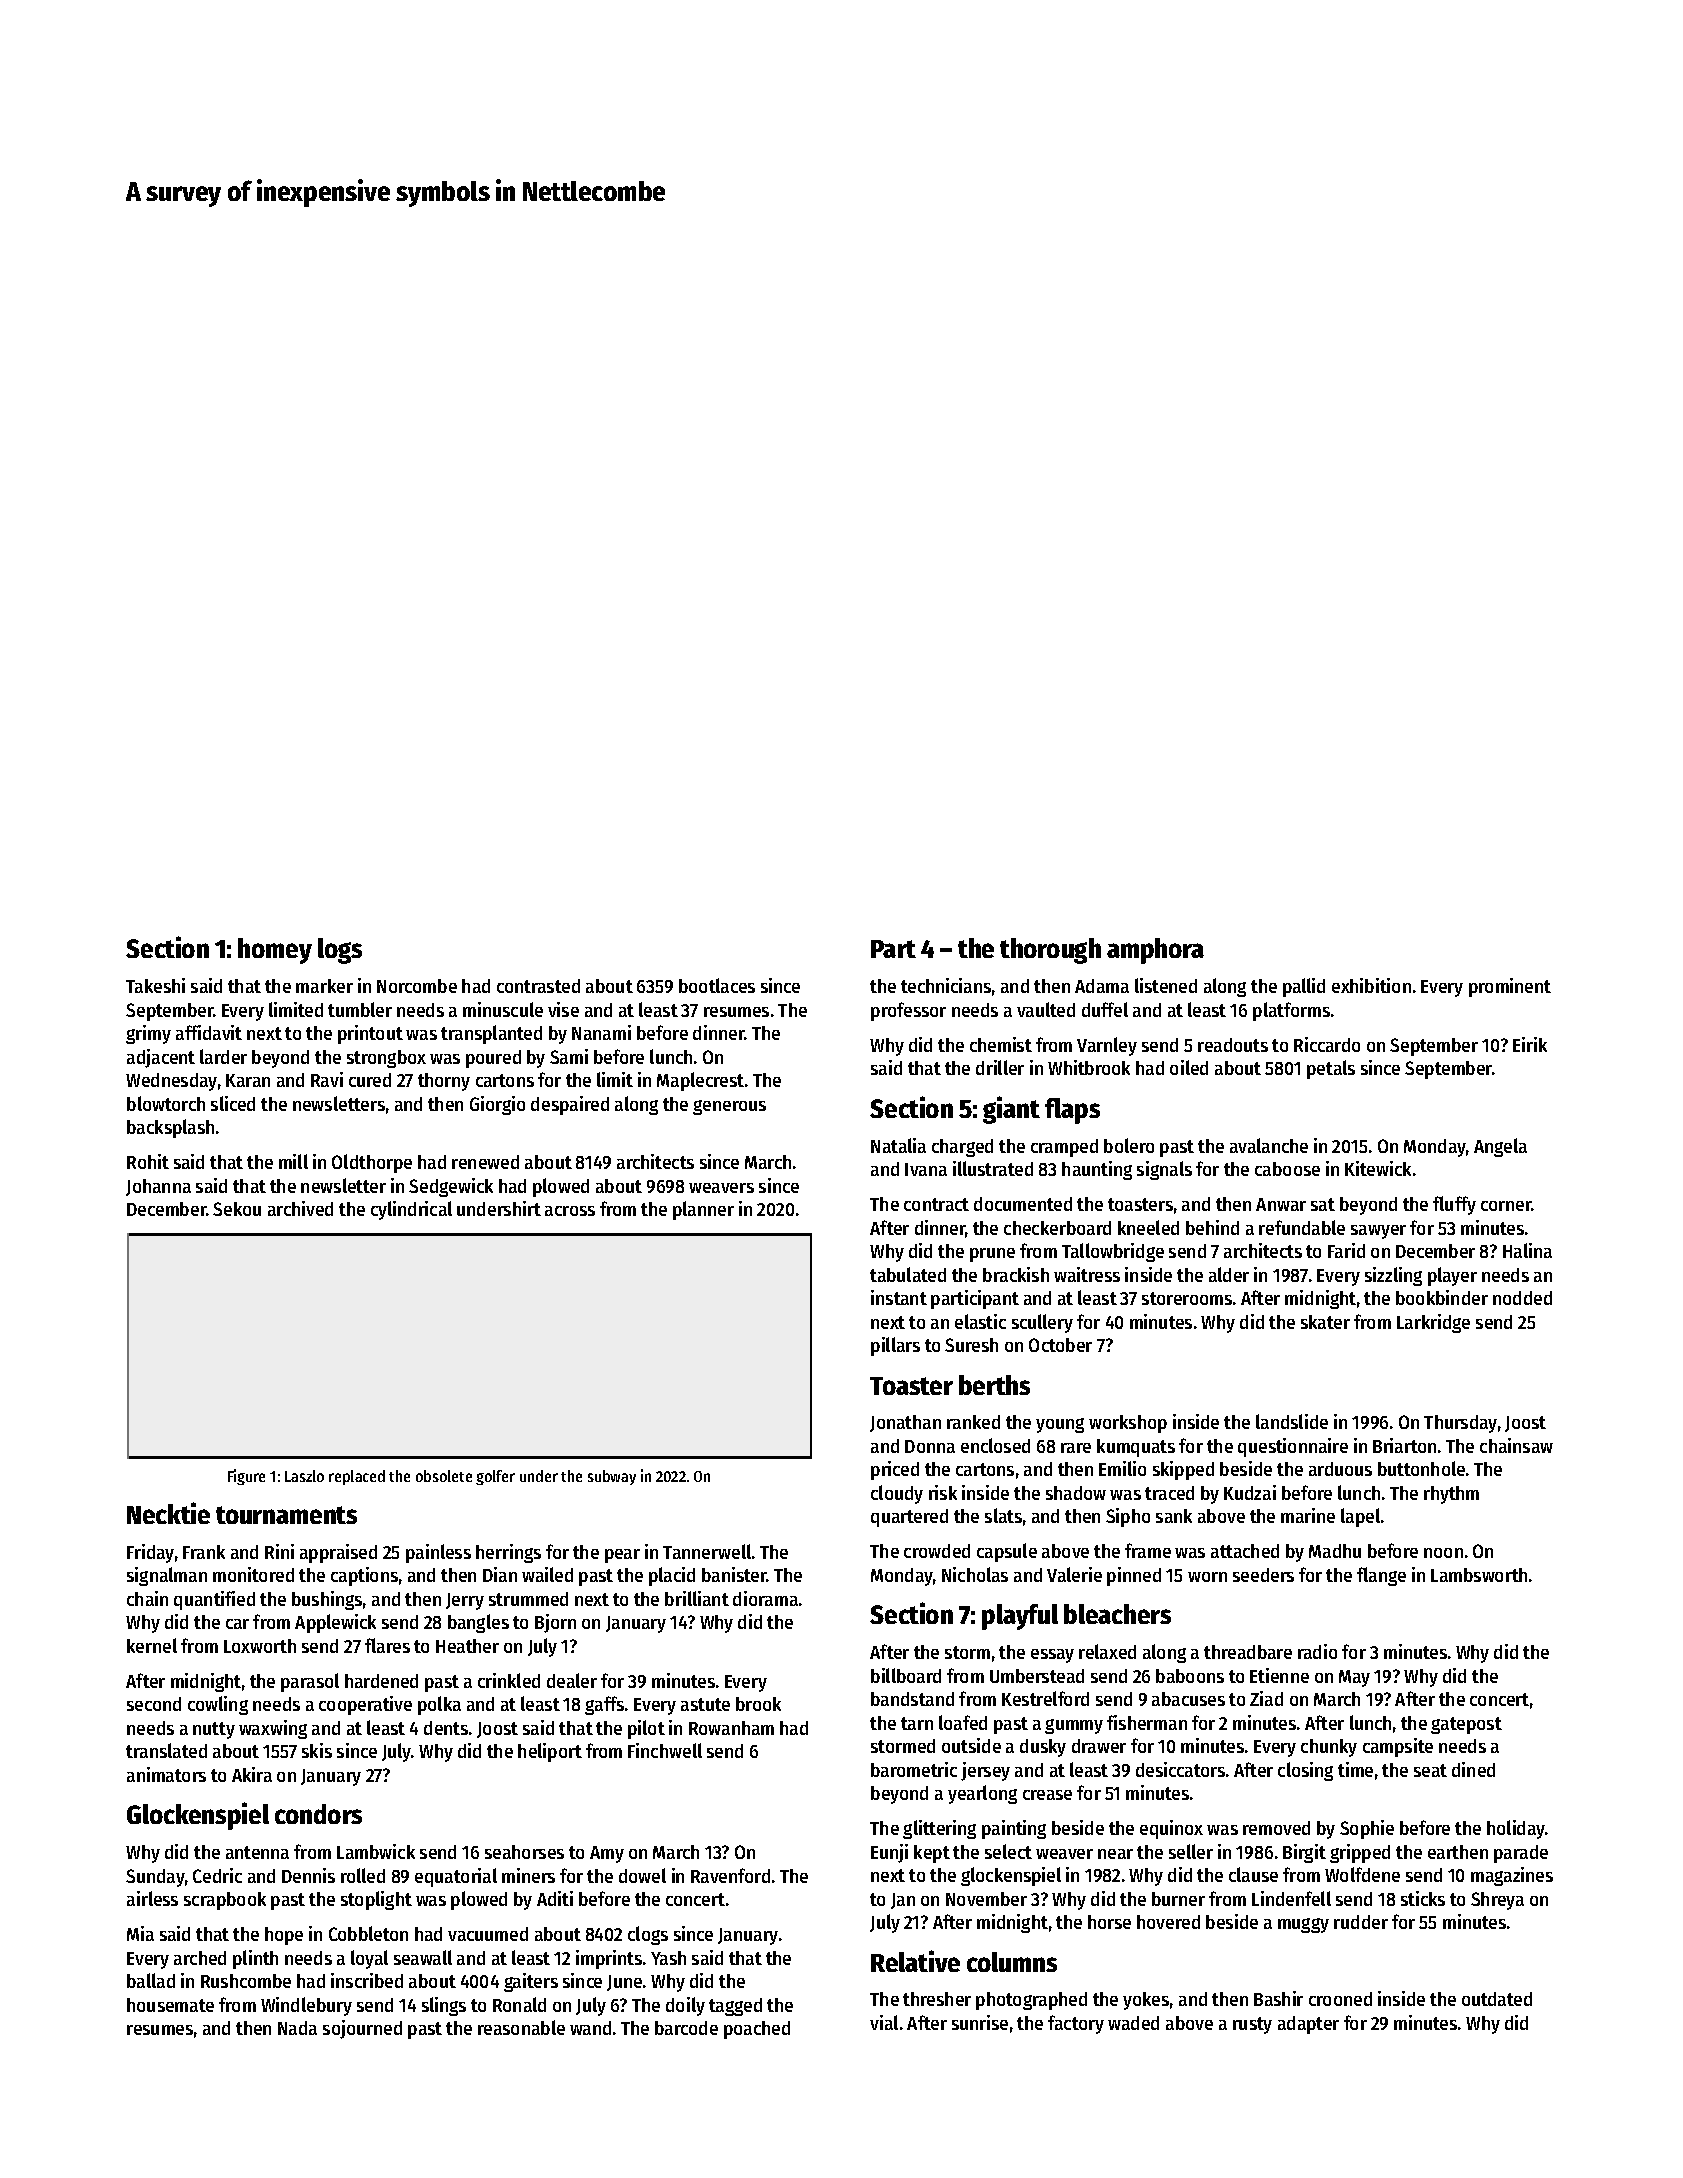 The height and width of the screenshot is (2178, 1683). What do you see at coordinates (362, 2029) in the screenshot?
I see `sojourned` at bounding box center [362, 2029].
